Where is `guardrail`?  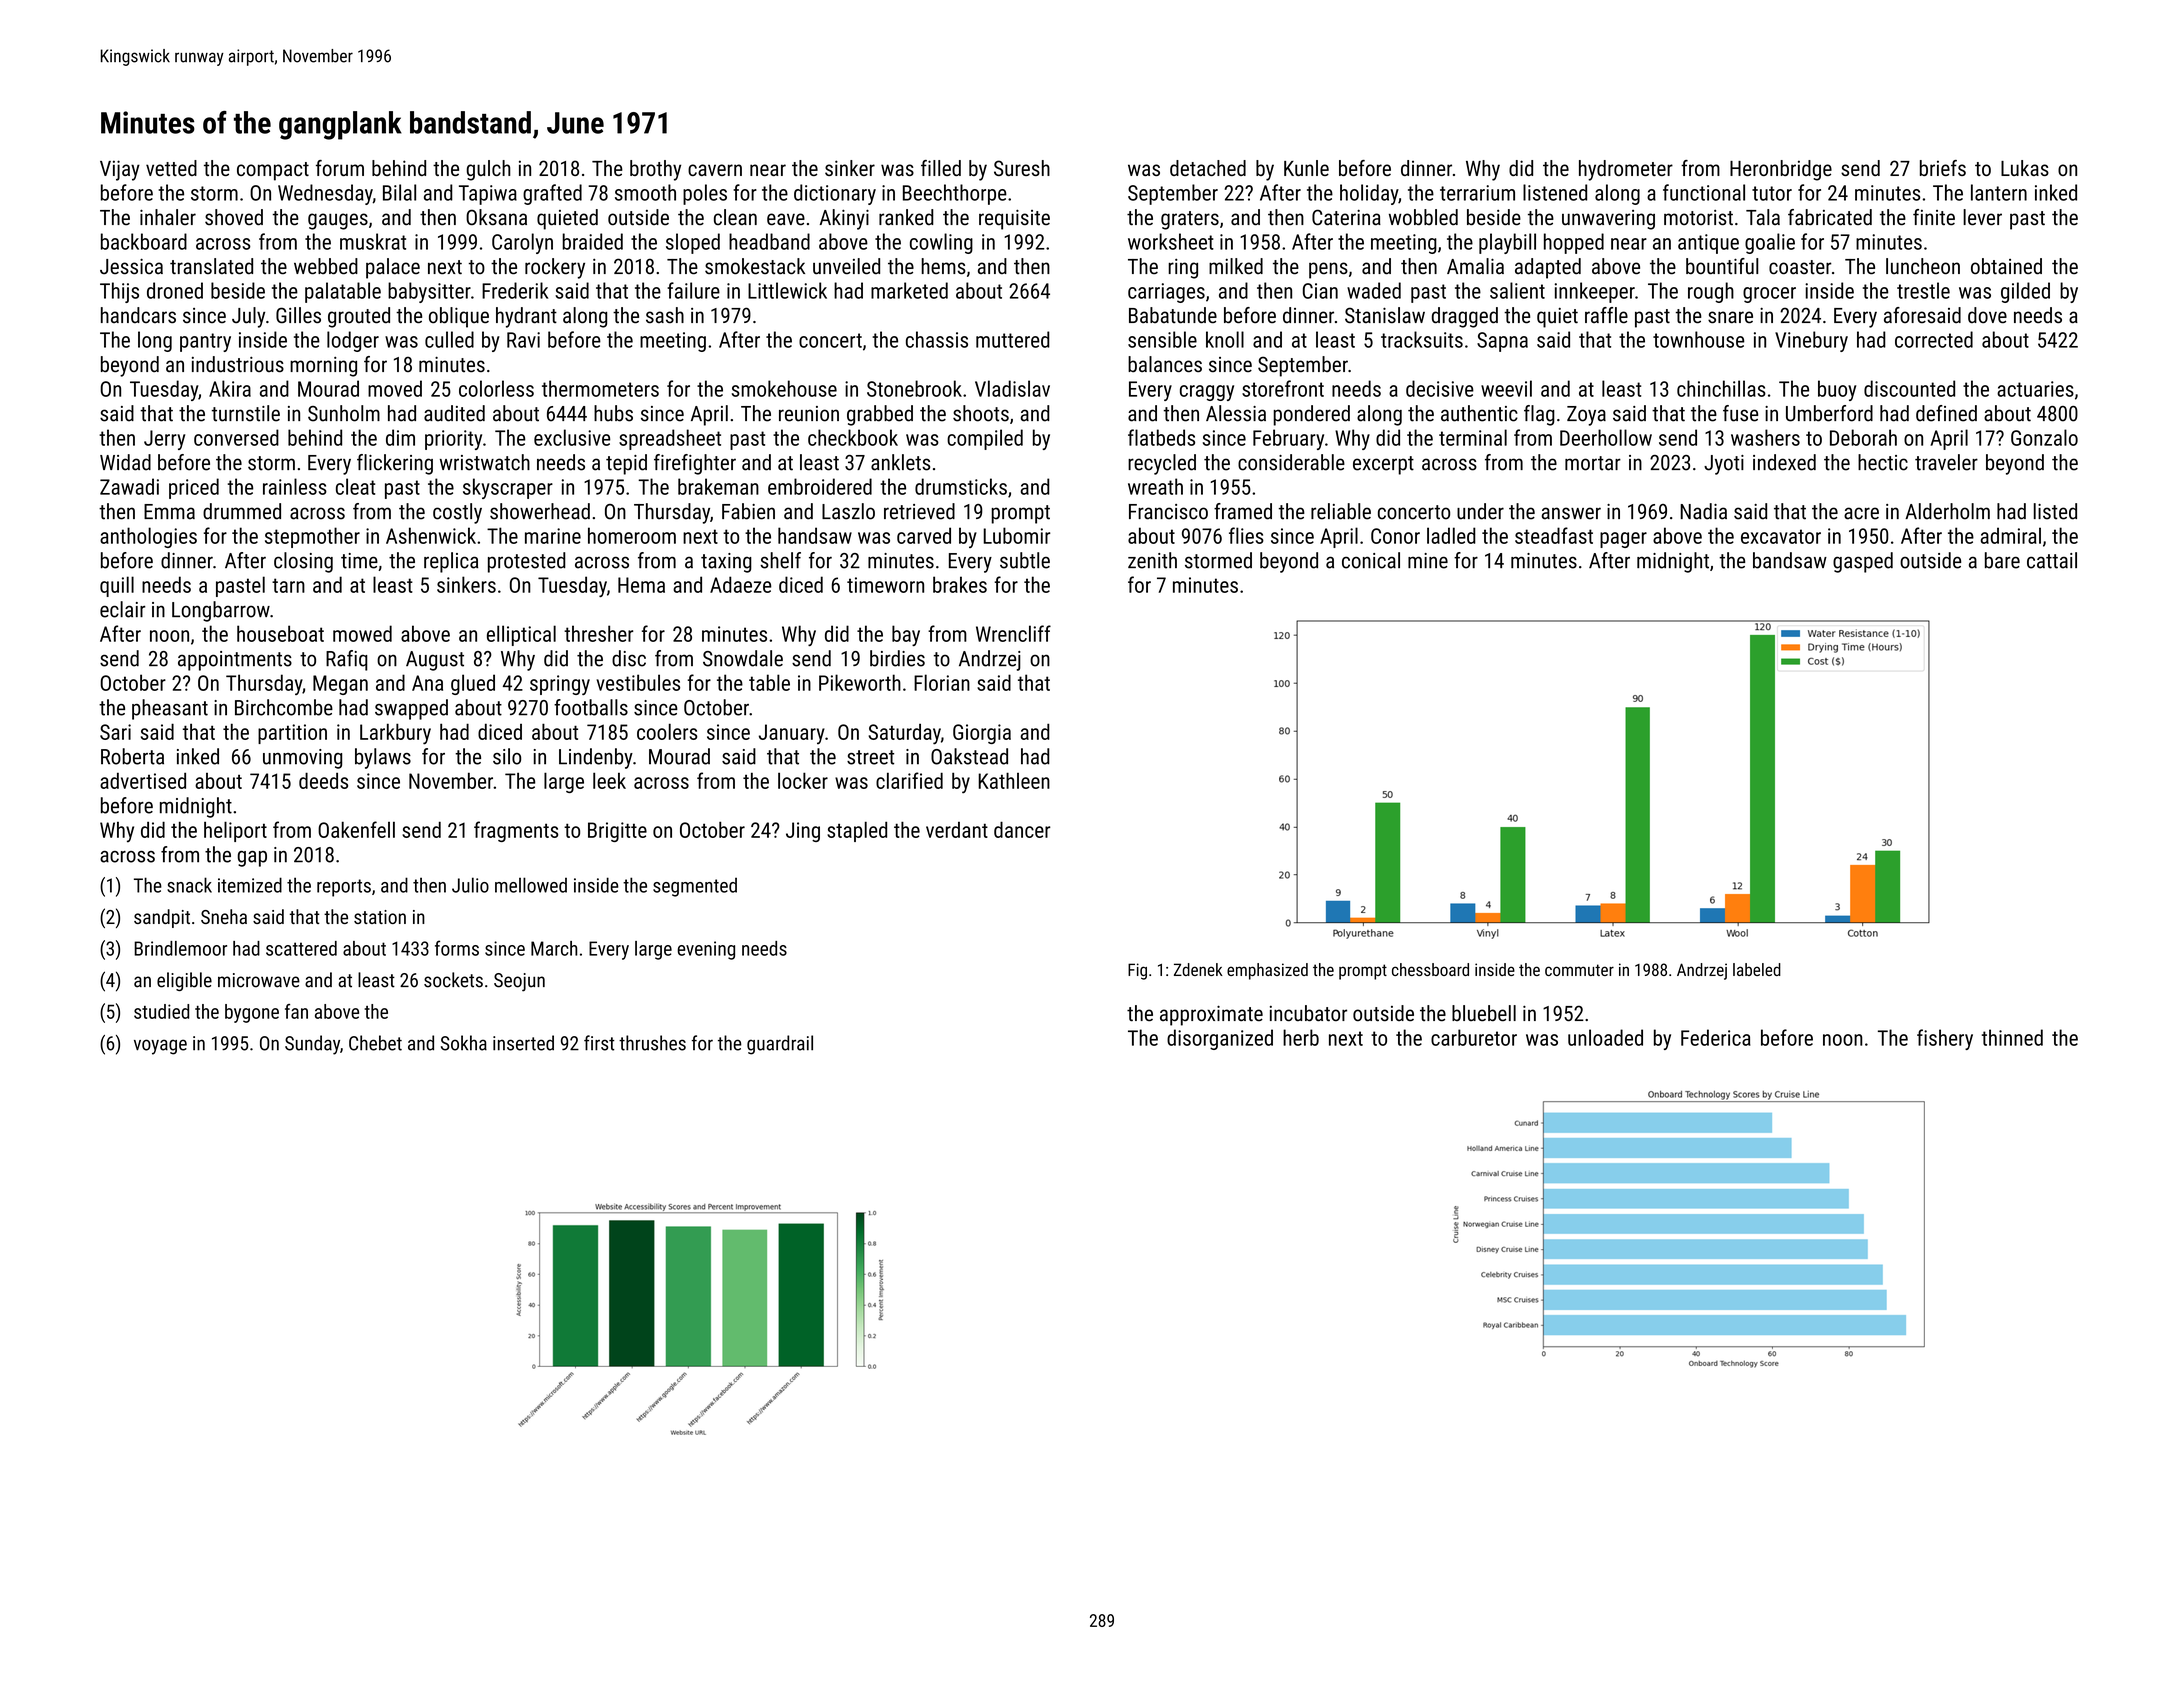
guardrail is located at coordinates (780, 1045).
